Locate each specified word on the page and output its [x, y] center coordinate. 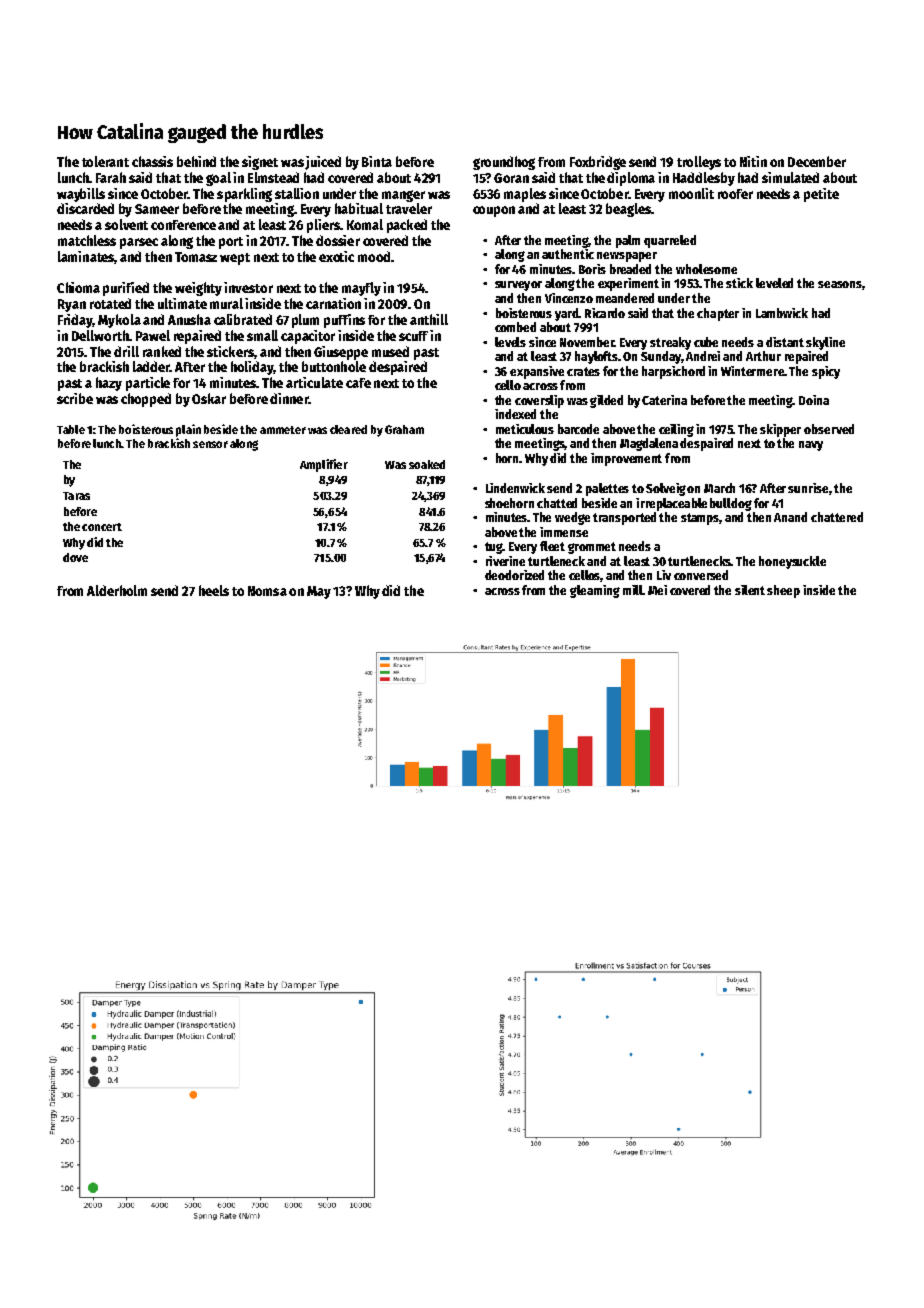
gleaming [595, 591]
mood [374, 256]
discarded [85, 208]
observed [829, 429]
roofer [735, 194]
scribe [75, 398]
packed [407, 226]
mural [226, 303]
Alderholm [117, 590]
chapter [718, 314]
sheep [783, 591]
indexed [515, 414]
